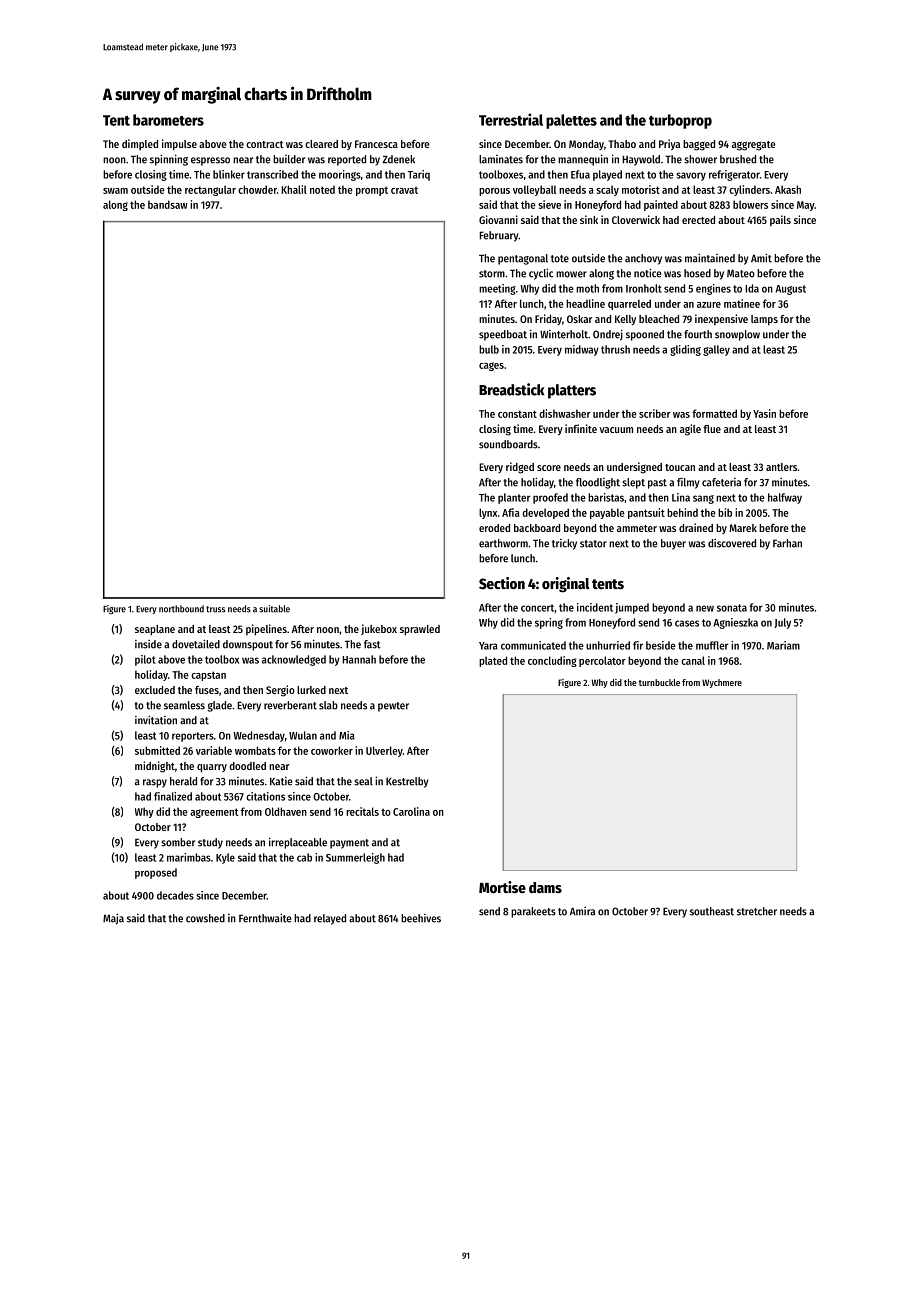 The image size is (924, 1308). Describe the element at coordinates (140, 144) in the screenshot. I see `dimpled` at that location.
